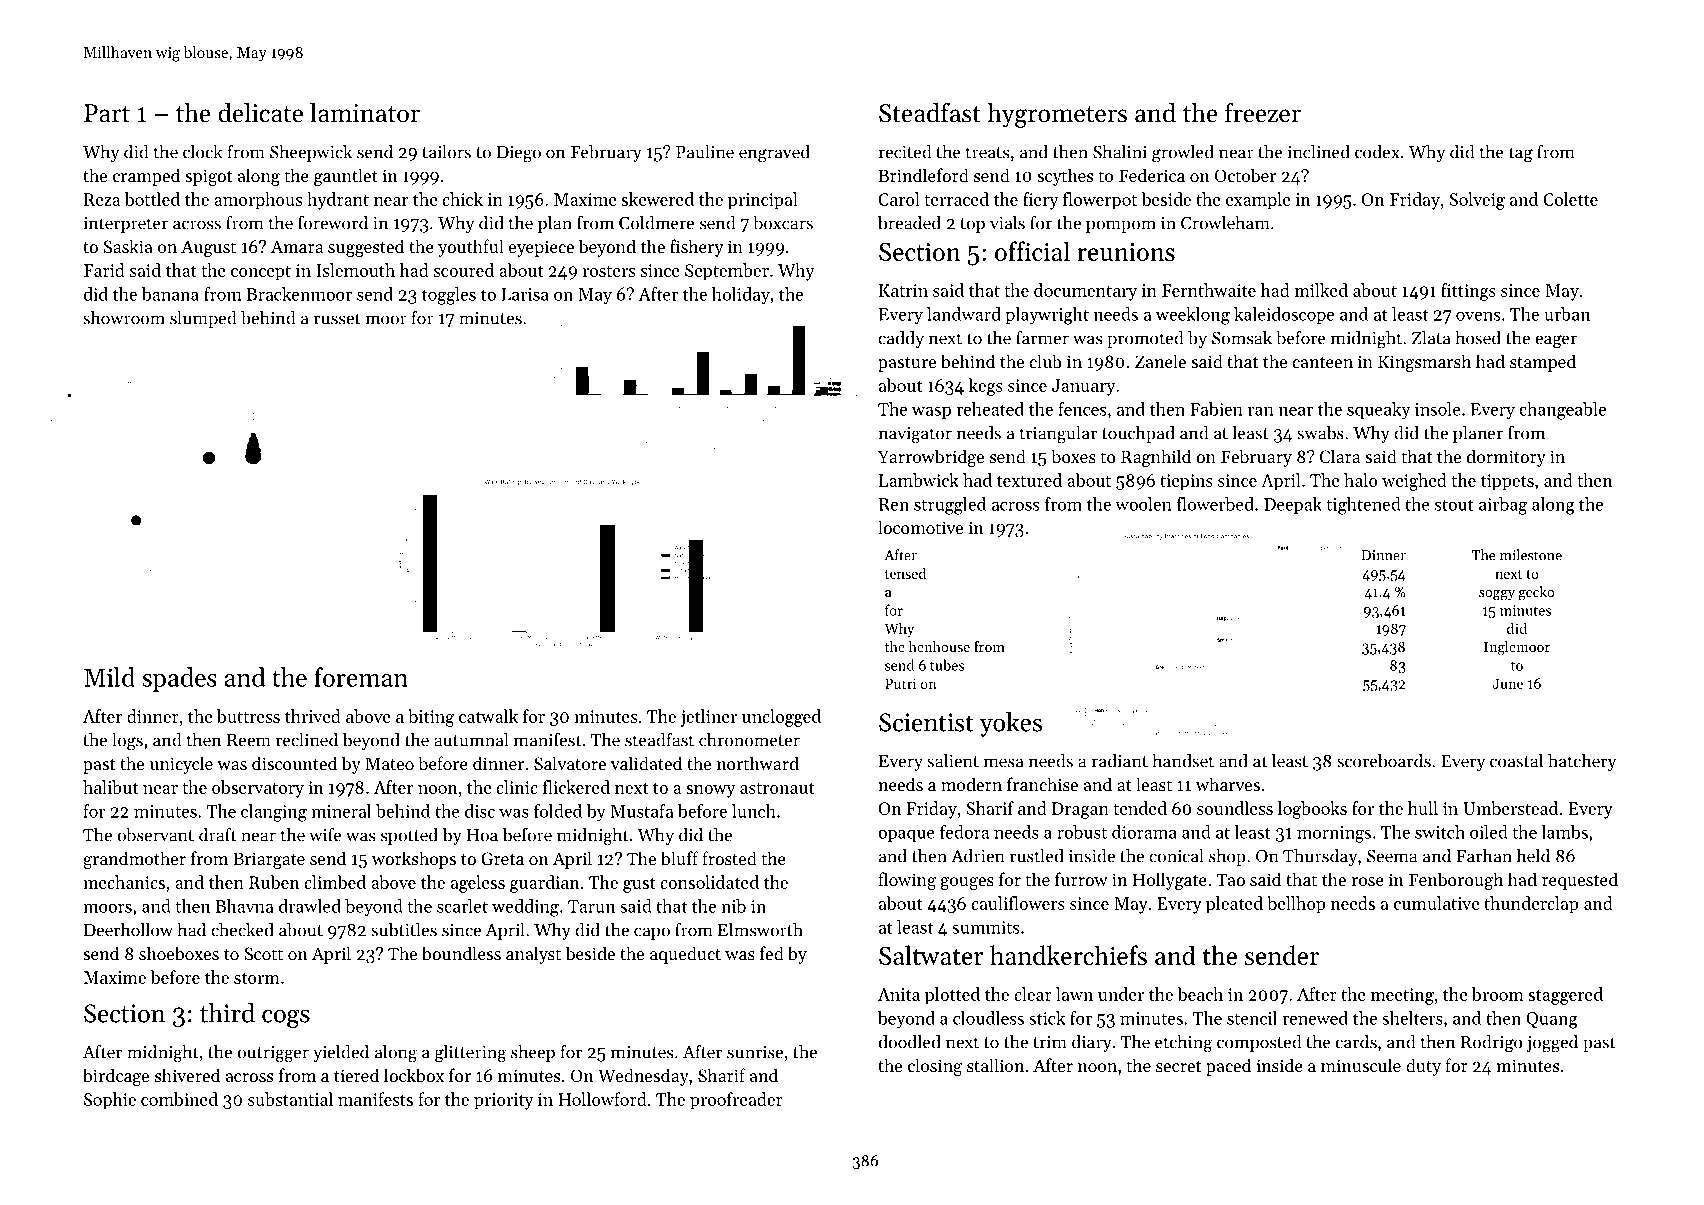 The height and width of the screenshot is (1205, 1704). Describe the element at coordinates (1085, 292) in the screenshot. I see `documentary` at that location.
